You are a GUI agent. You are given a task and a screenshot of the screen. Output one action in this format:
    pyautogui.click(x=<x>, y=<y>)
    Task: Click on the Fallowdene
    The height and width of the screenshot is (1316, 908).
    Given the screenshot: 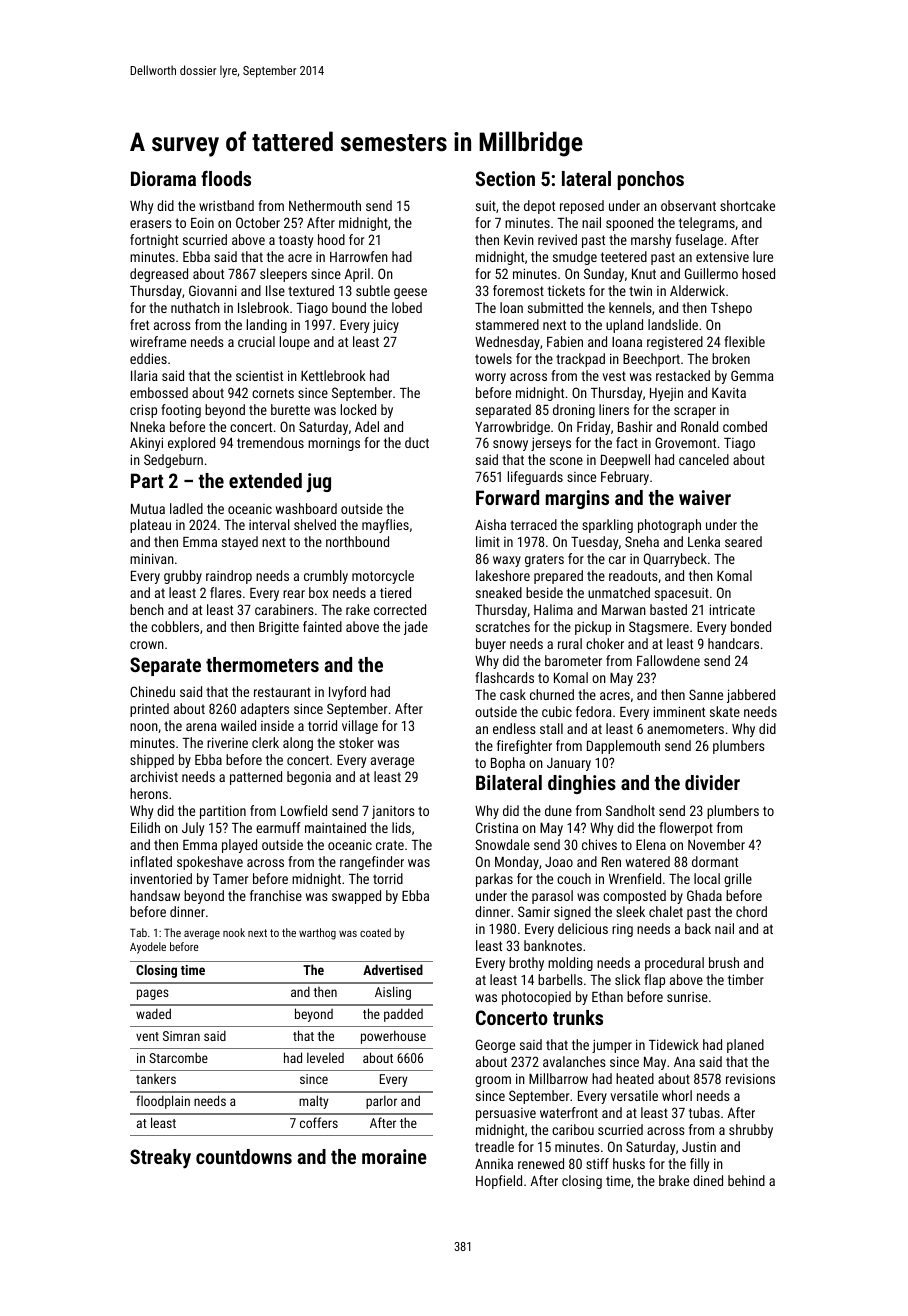 What is the action you would take?
    pyautogui.click(x=668, y=660)
